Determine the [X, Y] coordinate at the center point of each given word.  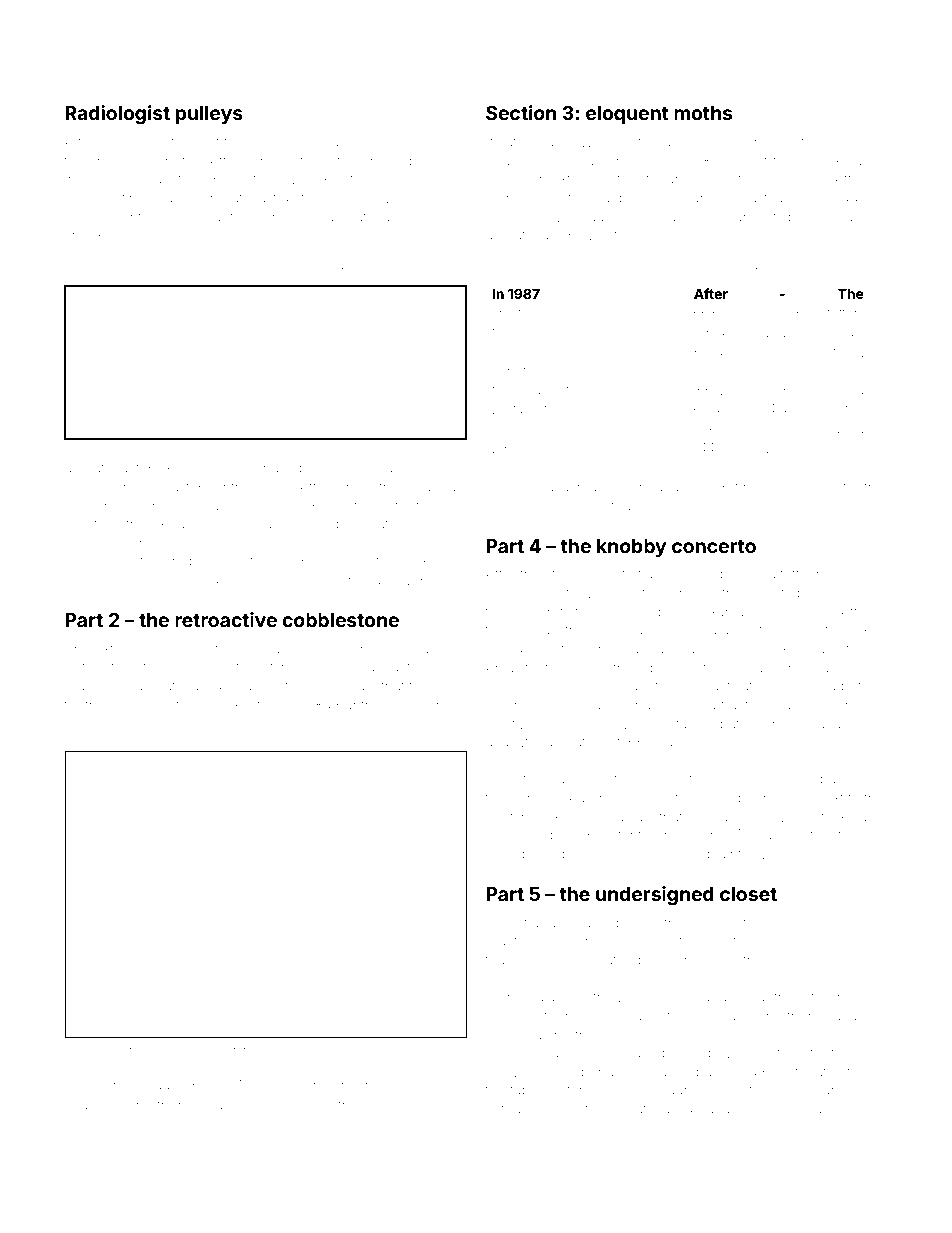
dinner [506, 197]
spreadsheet [202, 1051]
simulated [601, 959]
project [207, 273]
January [850, 430]
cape [853, 219]
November [100, 722]
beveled [423, 469]
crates [823, 1072]
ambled [202, 523]
